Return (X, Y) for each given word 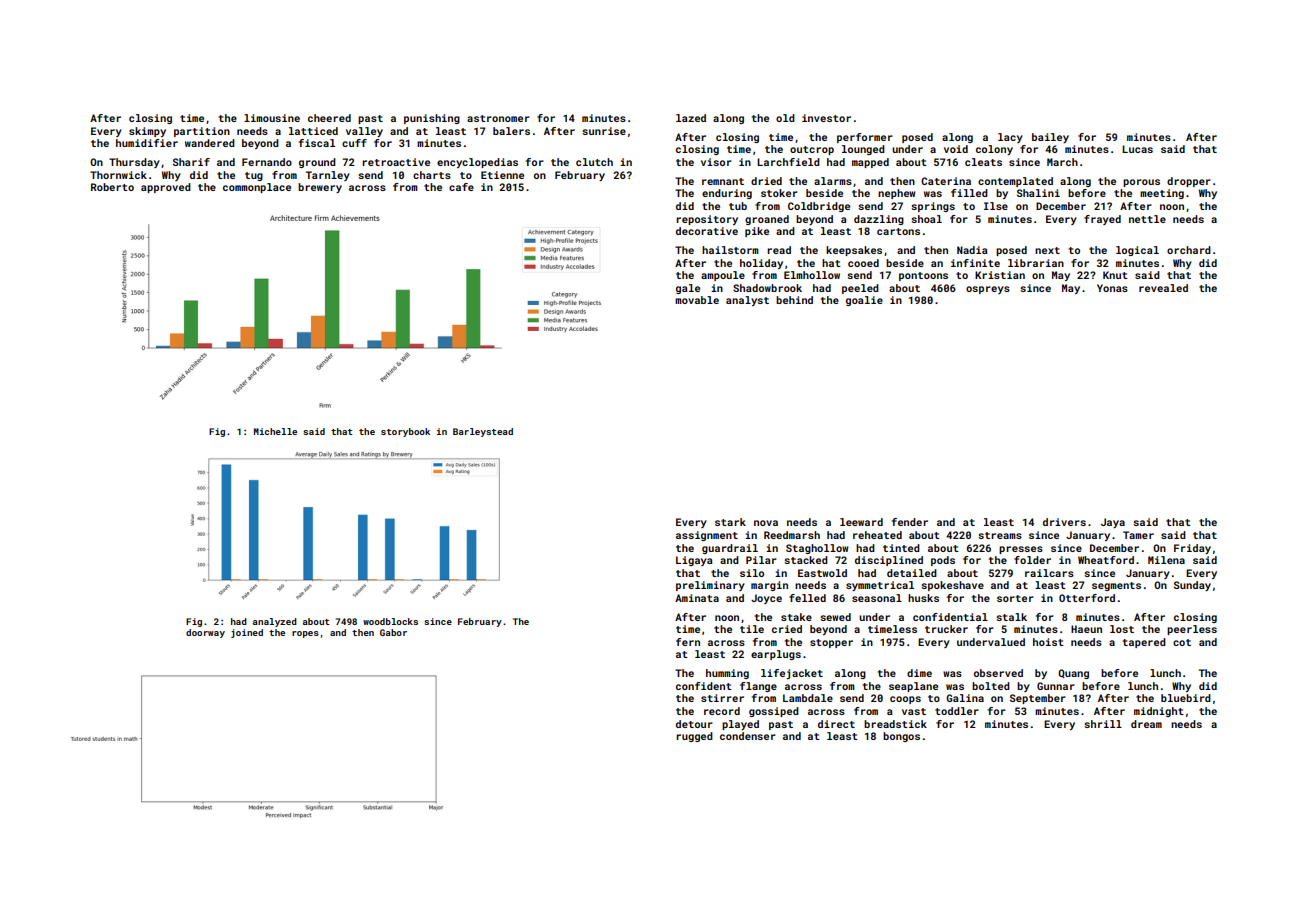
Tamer (1138, 535)
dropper (1189, 182)
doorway (205, 633)
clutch (594, 162)
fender (910, 522)
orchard (1189, 250)
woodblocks (390, 621)
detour (694, 724)
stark (730, 522)
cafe (461, 187)
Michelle (275, 431)
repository (707, 220)
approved (166, 188)
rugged (694, 737)
